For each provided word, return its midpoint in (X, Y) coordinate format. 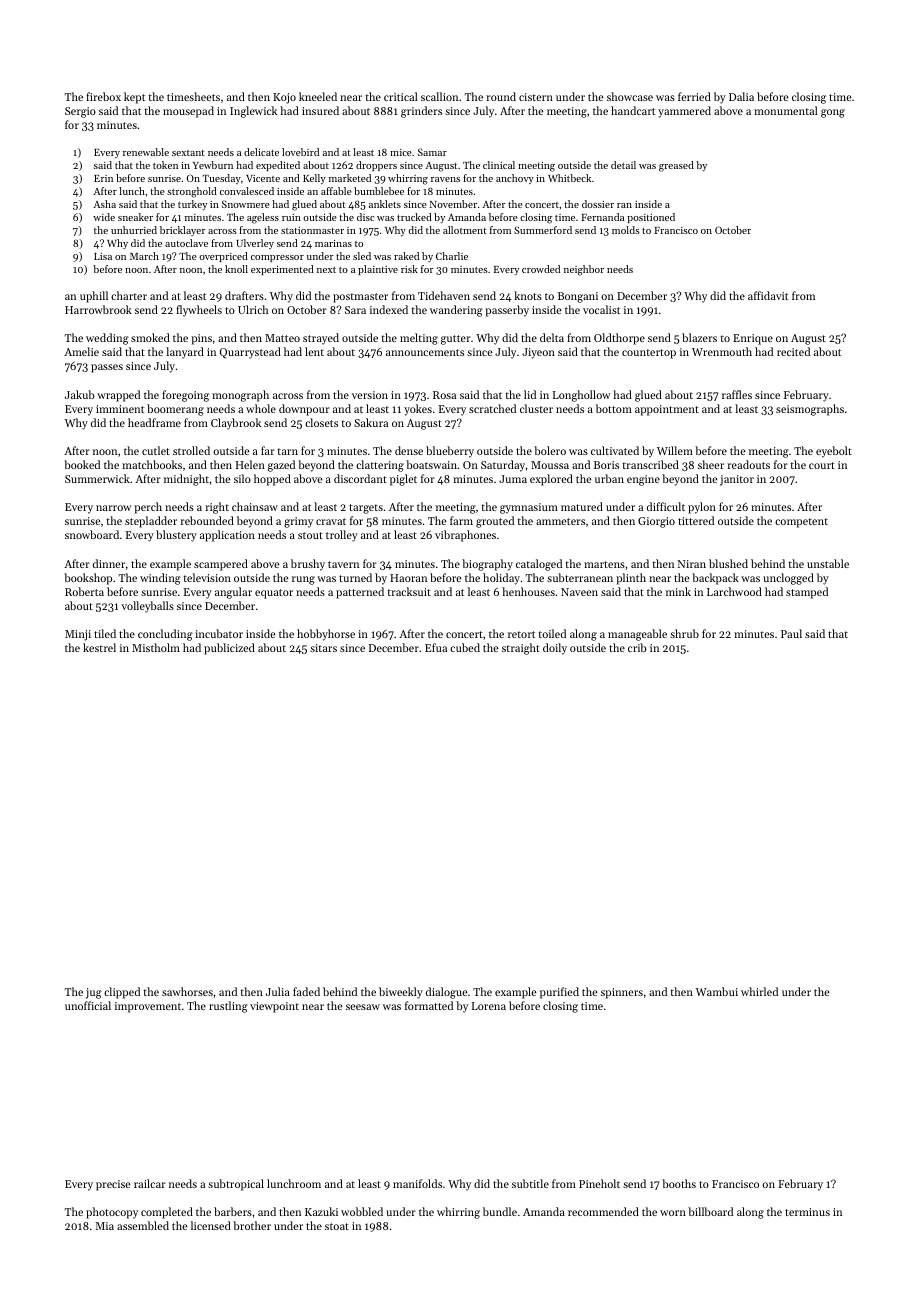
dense (409, 450)
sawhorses (187, 991)
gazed (281, 466)
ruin (291, 217)
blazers (699, 337)
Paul (791, 633)
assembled (143, 1225)
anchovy (515, 179)
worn (673, 1213)
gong (833, 113)
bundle (500, 1211)
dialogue (446, 993)
